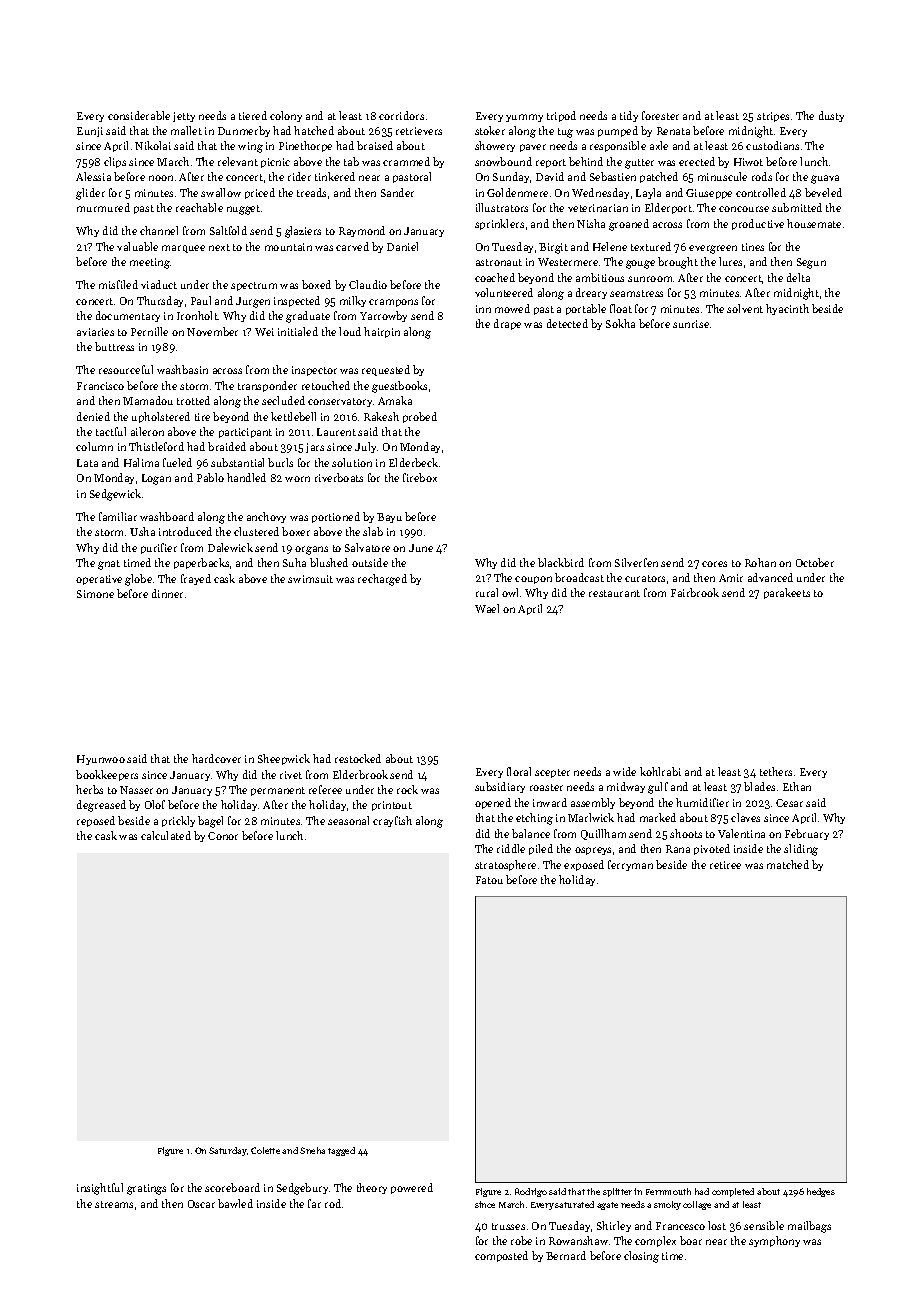  I want to click on tiered, so click(253, 115).
